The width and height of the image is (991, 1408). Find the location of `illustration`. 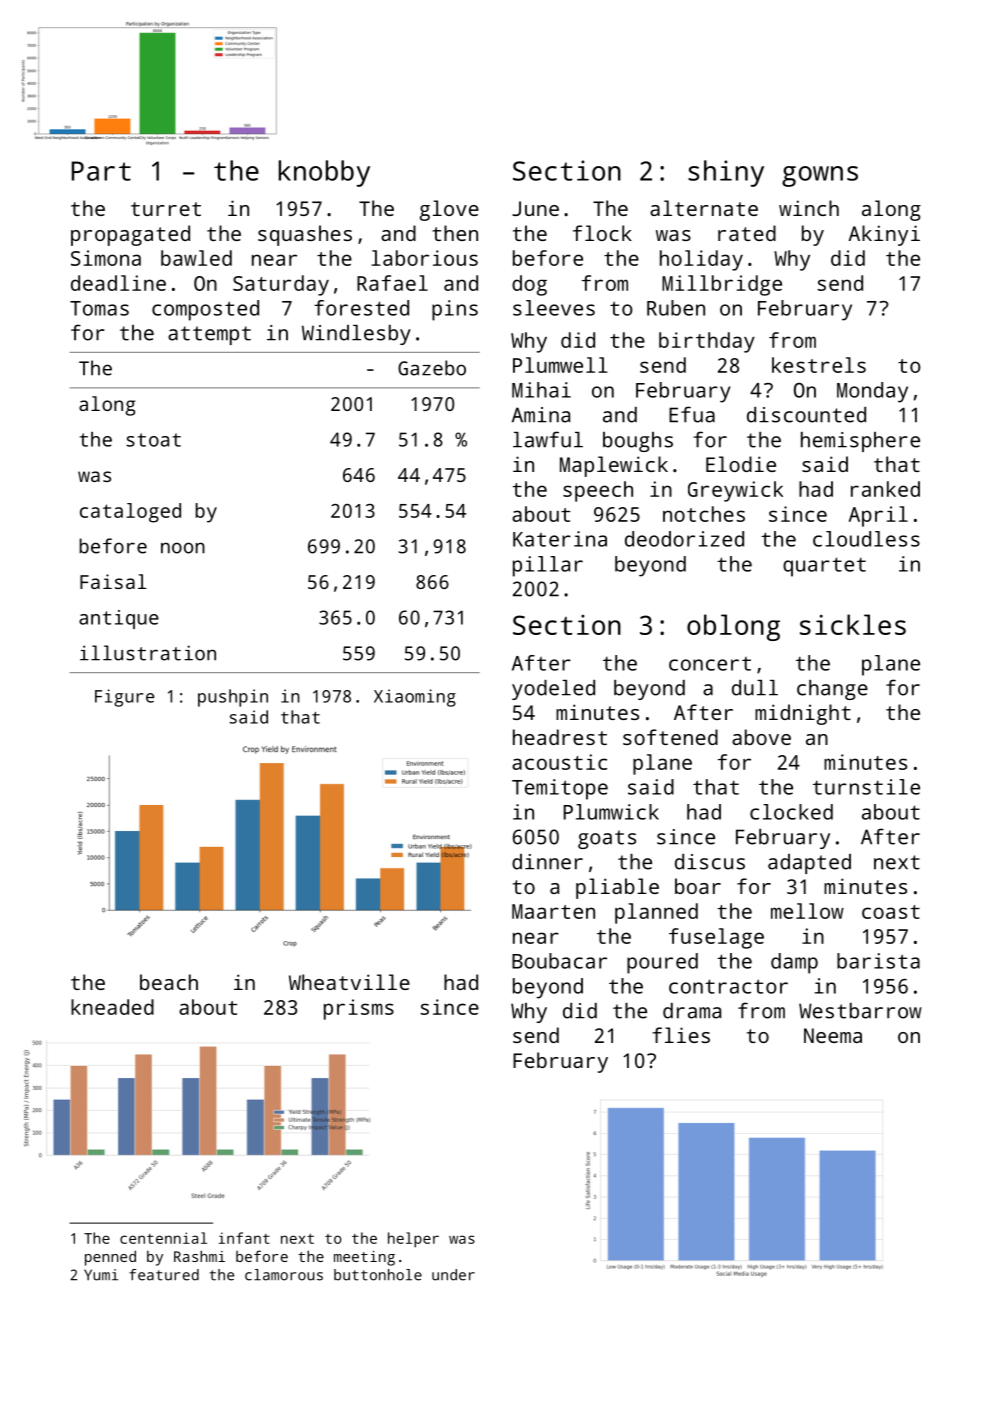

illustration is located at coordinates (148, 653).
